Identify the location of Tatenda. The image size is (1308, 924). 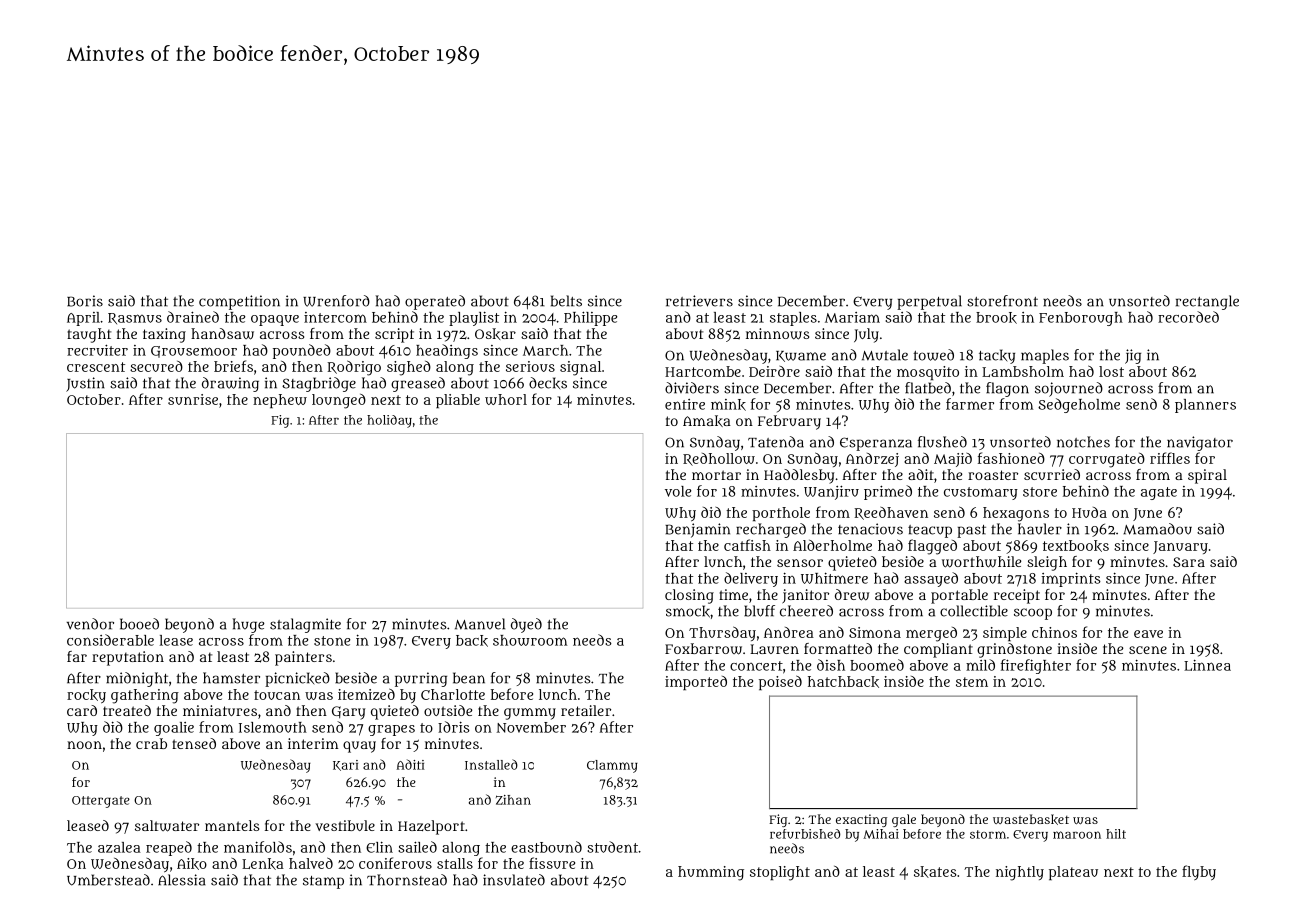
(776, 442).
